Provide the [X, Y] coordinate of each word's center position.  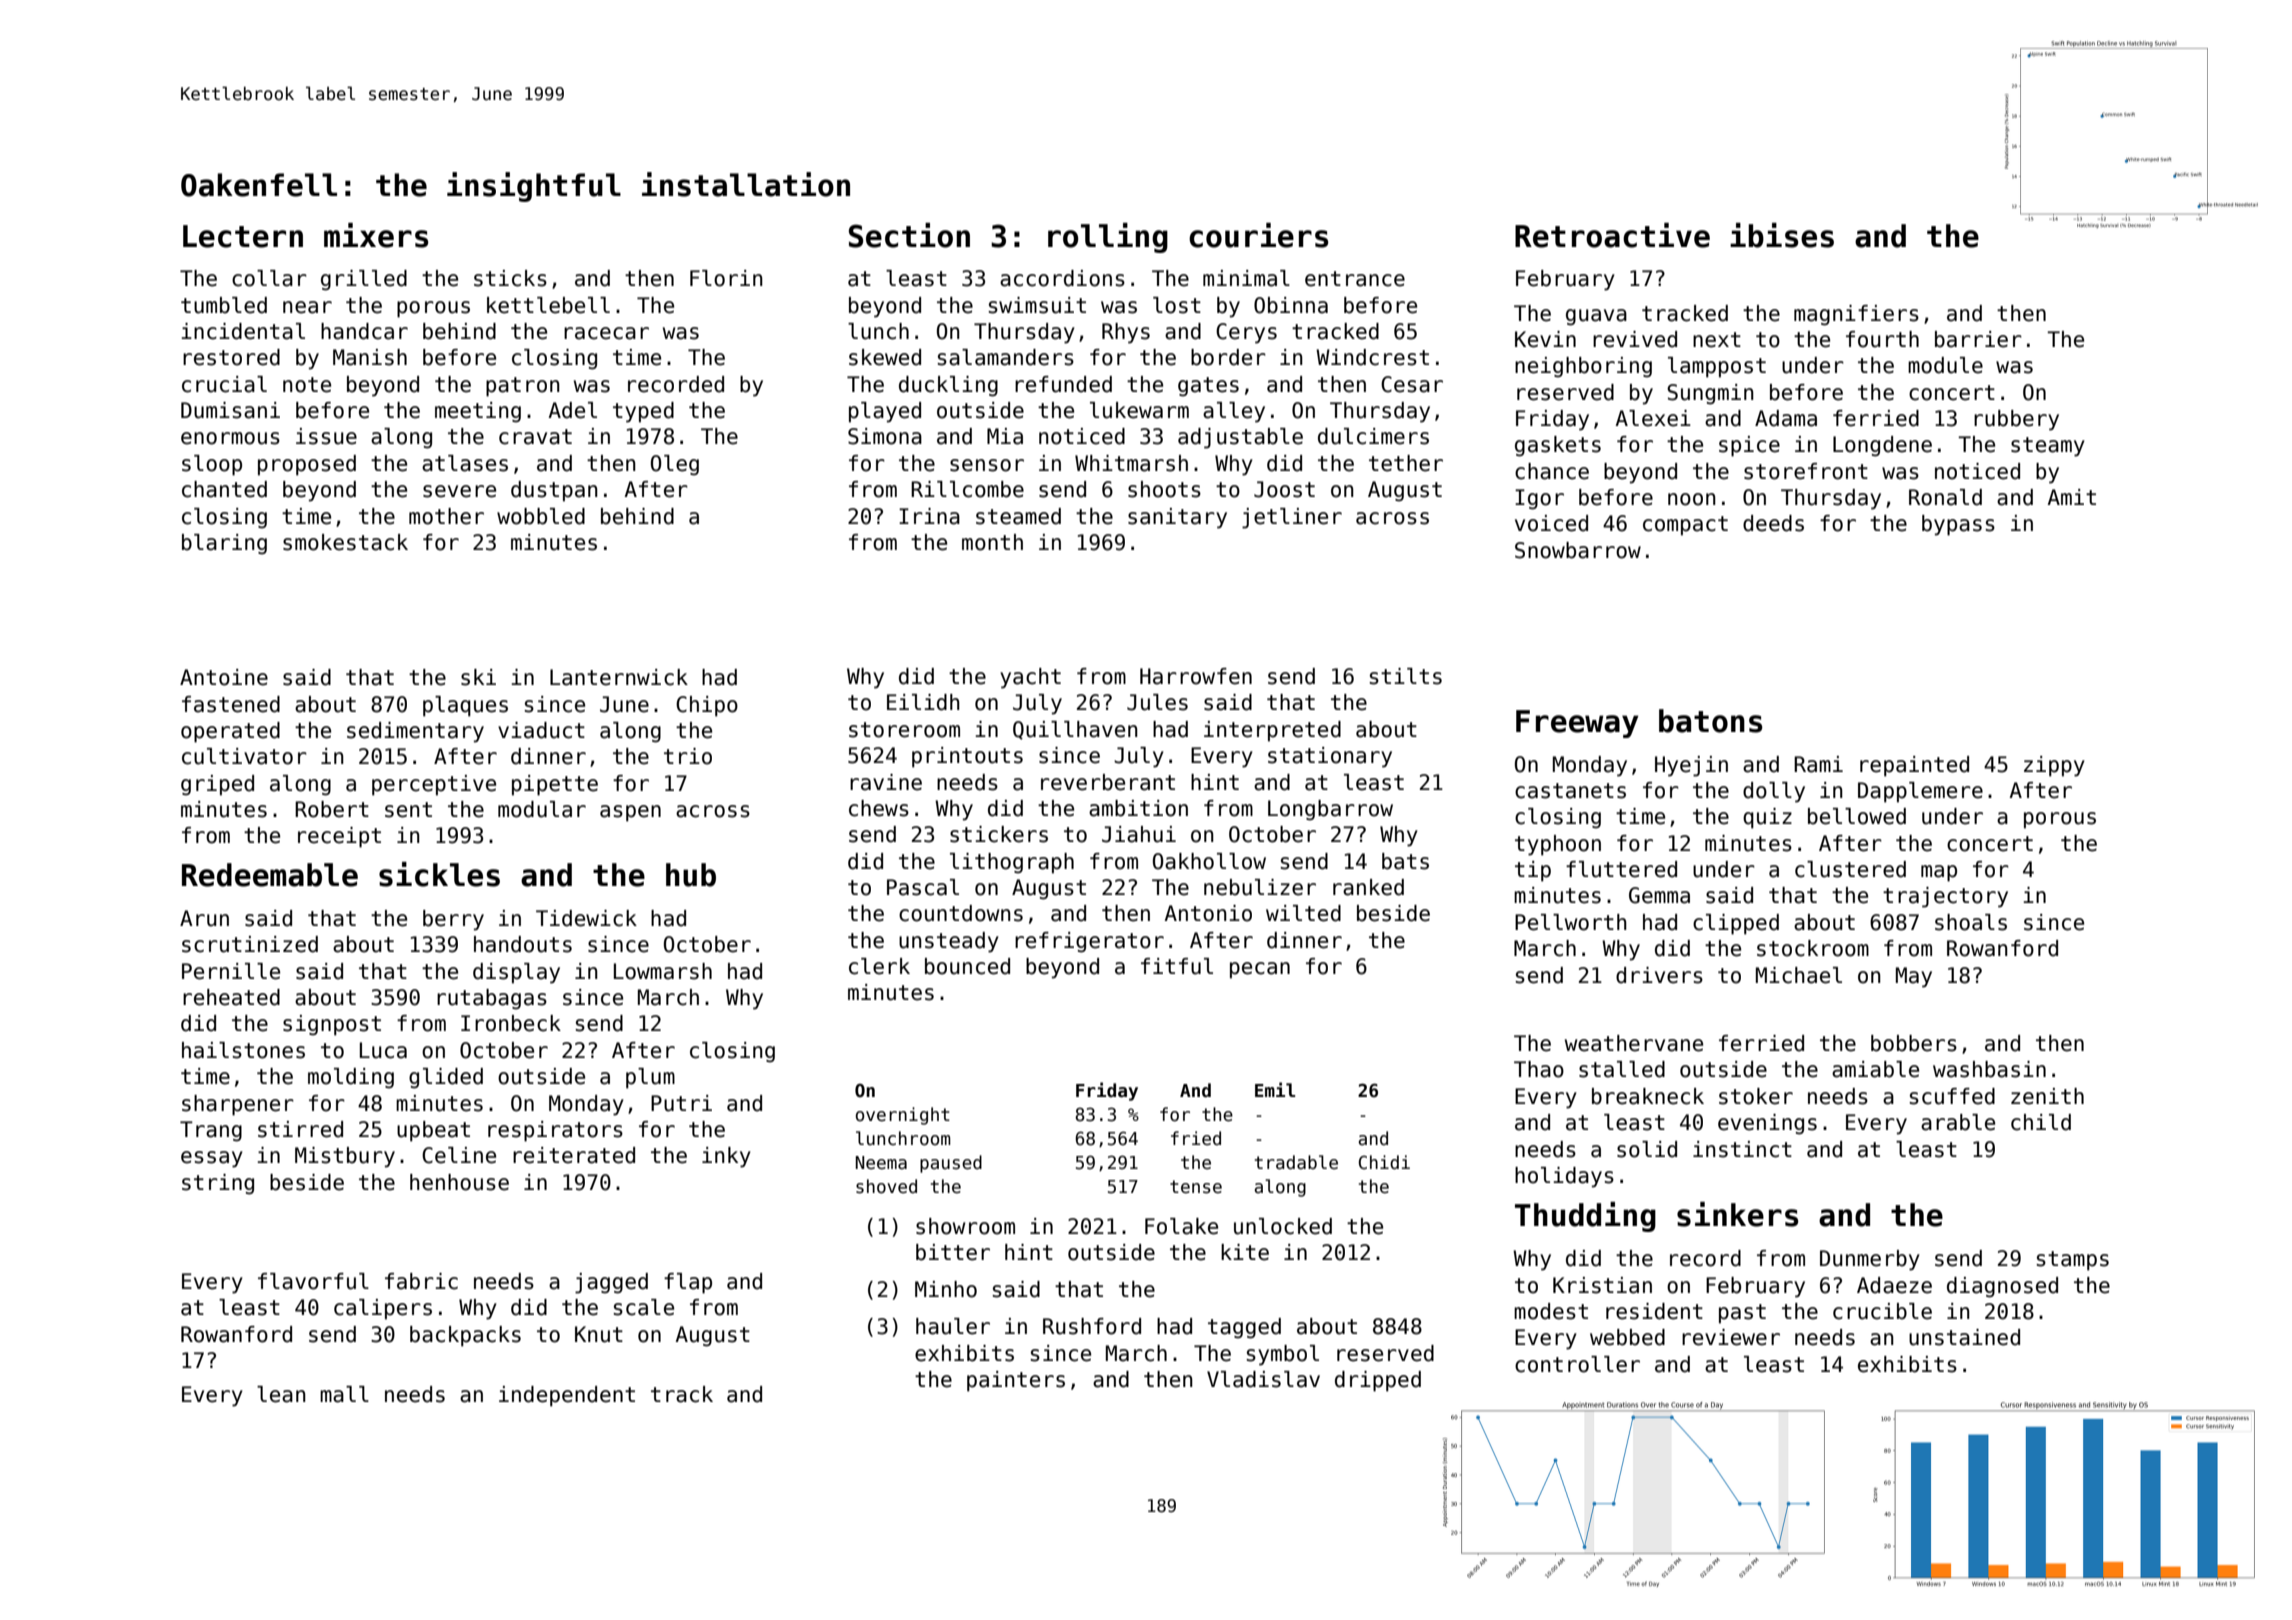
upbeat [433, 1131]
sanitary [1177, 518]
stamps [2073, 1261]
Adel [573, 410]
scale [644, 1307]
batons [1711, 721]
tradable [1296, 1162]
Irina [929, 516]
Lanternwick [619, 677]
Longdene [1882, 446]
